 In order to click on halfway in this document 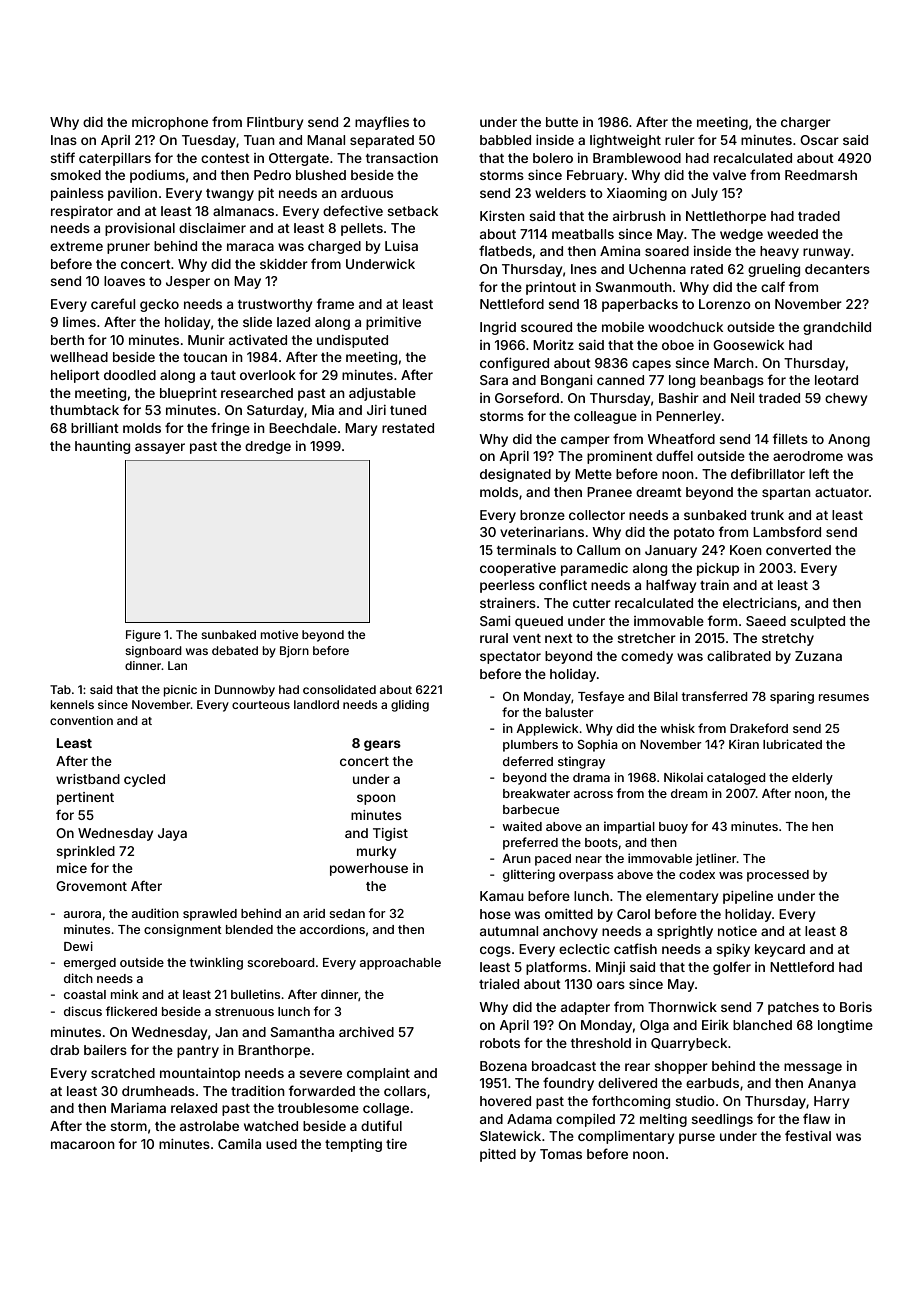, I will do `click(671, 586)`.
